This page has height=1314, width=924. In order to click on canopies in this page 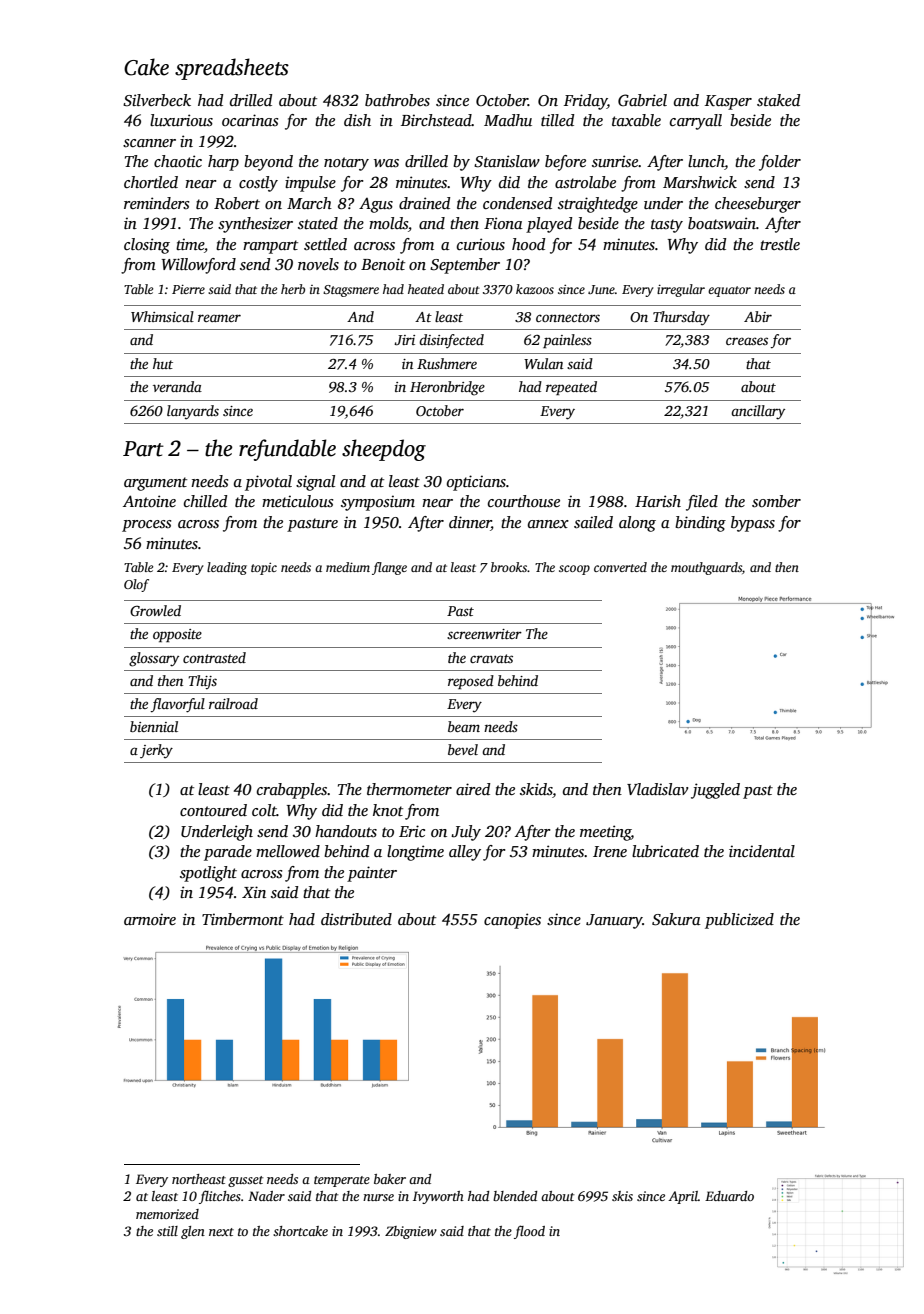, I will do `click(512, 921)`.
